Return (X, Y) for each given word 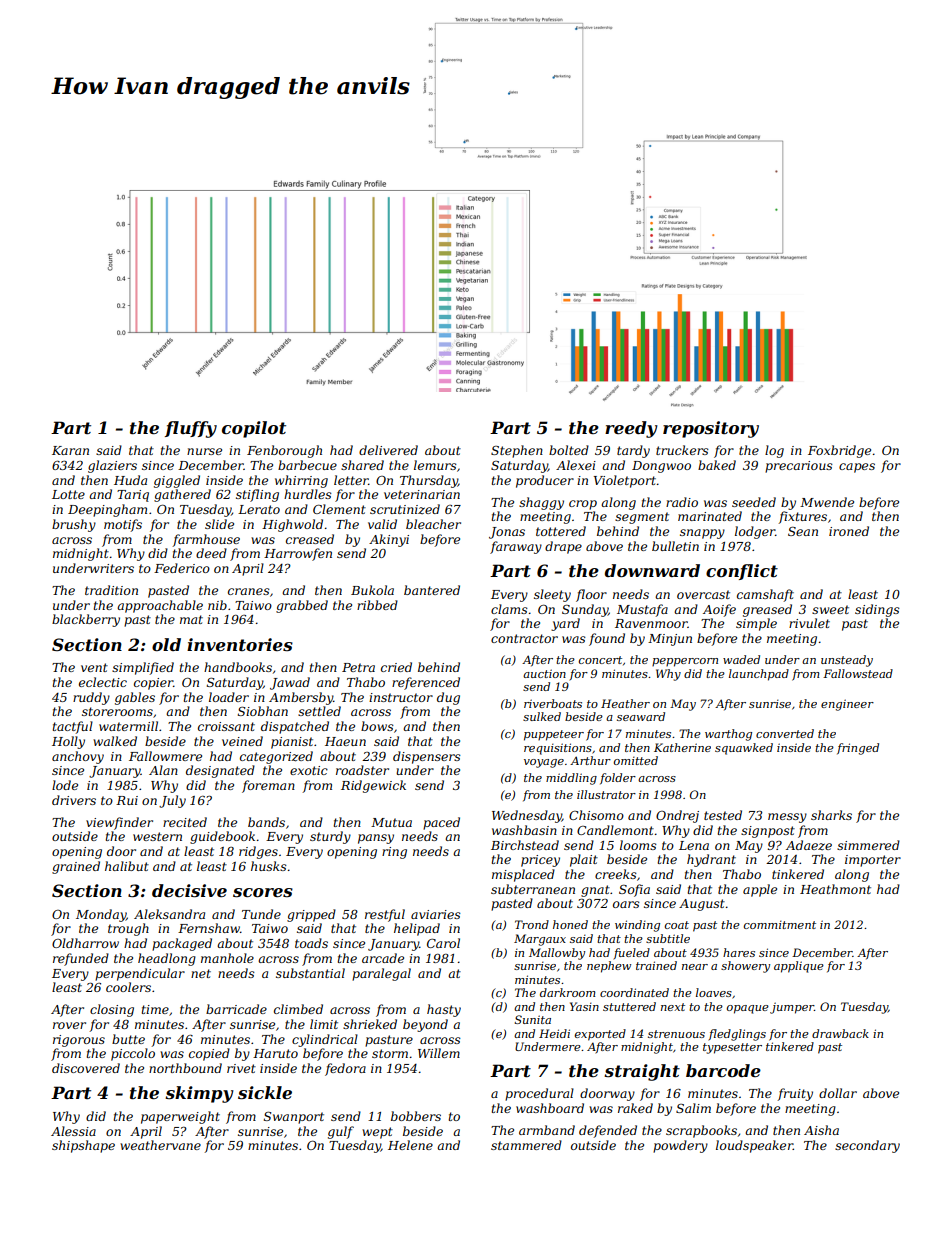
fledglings (737, 1035)
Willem (439, 1053)
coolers (128, 987)
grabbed (302, 606)
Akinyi (389, 540)
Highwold (292, 525)
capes (857, 468)
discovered (86, 1068)
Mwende (827, 502)
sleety (552, 595)
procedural (539, 1094)
